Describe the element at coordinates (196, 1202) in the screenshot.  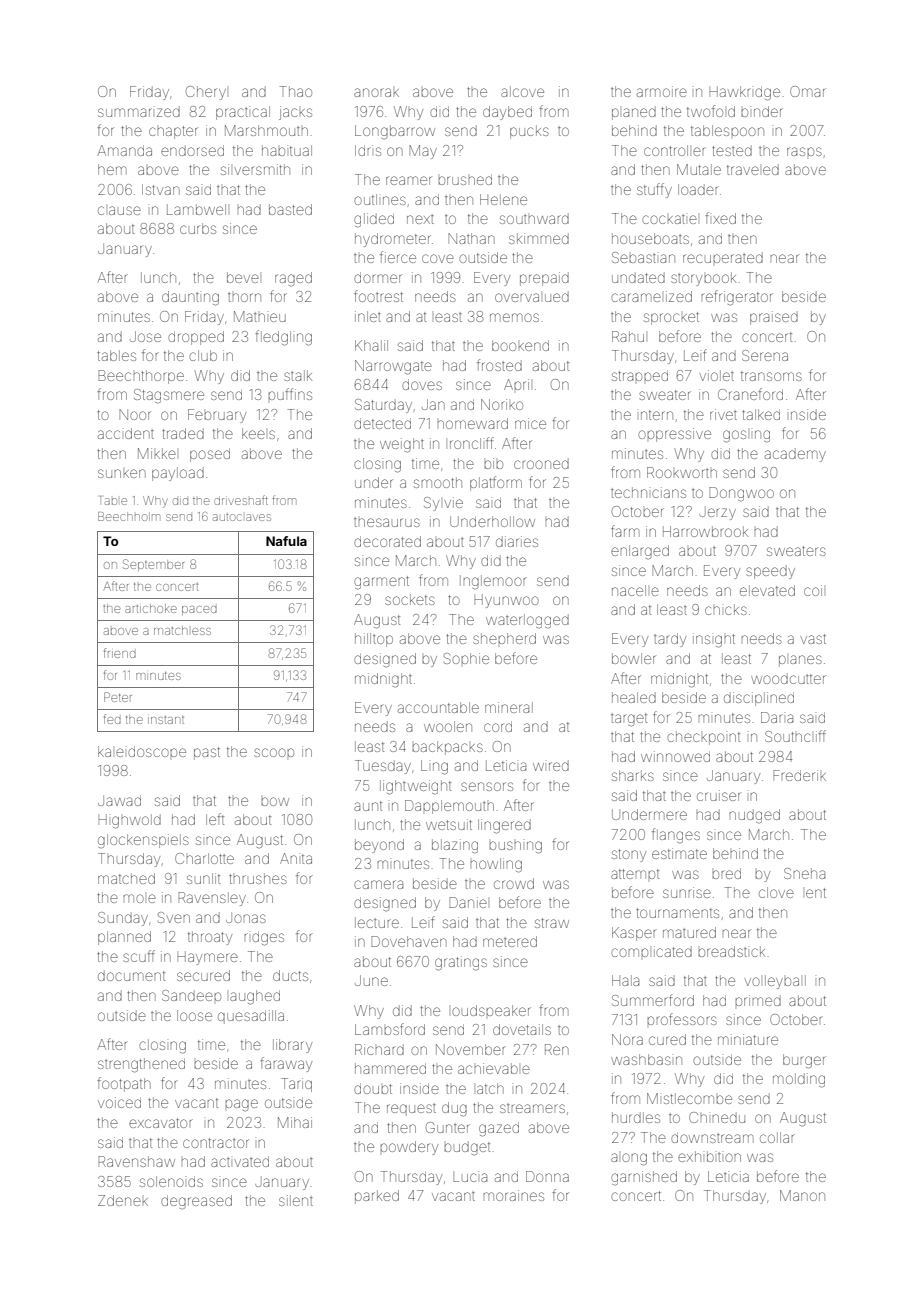
I see `degreased` at that location.
